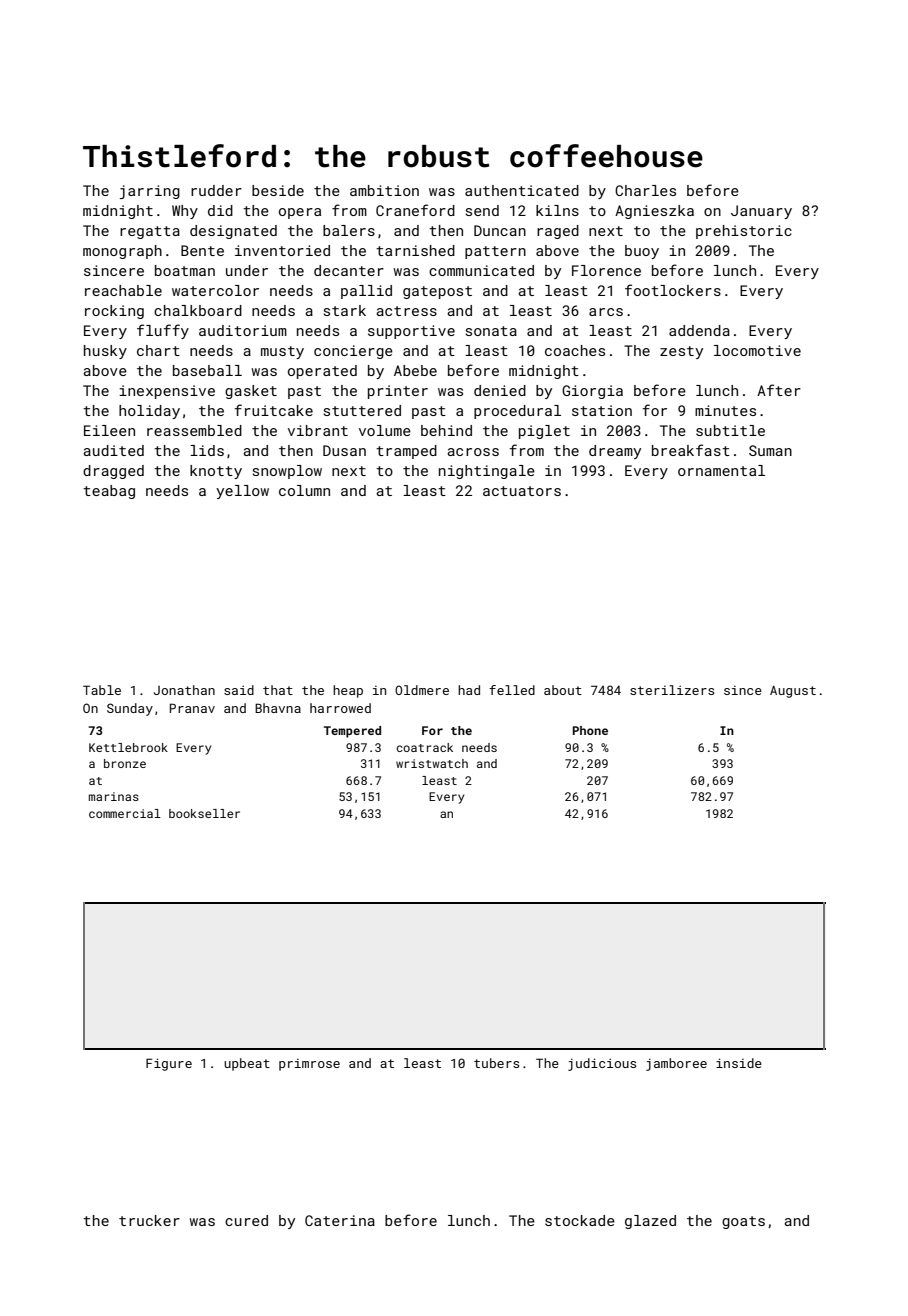 The image size is (908, 1316). Describe the element at coordinates (384, 190) in the screenshot. I see `ambition` at that location.
